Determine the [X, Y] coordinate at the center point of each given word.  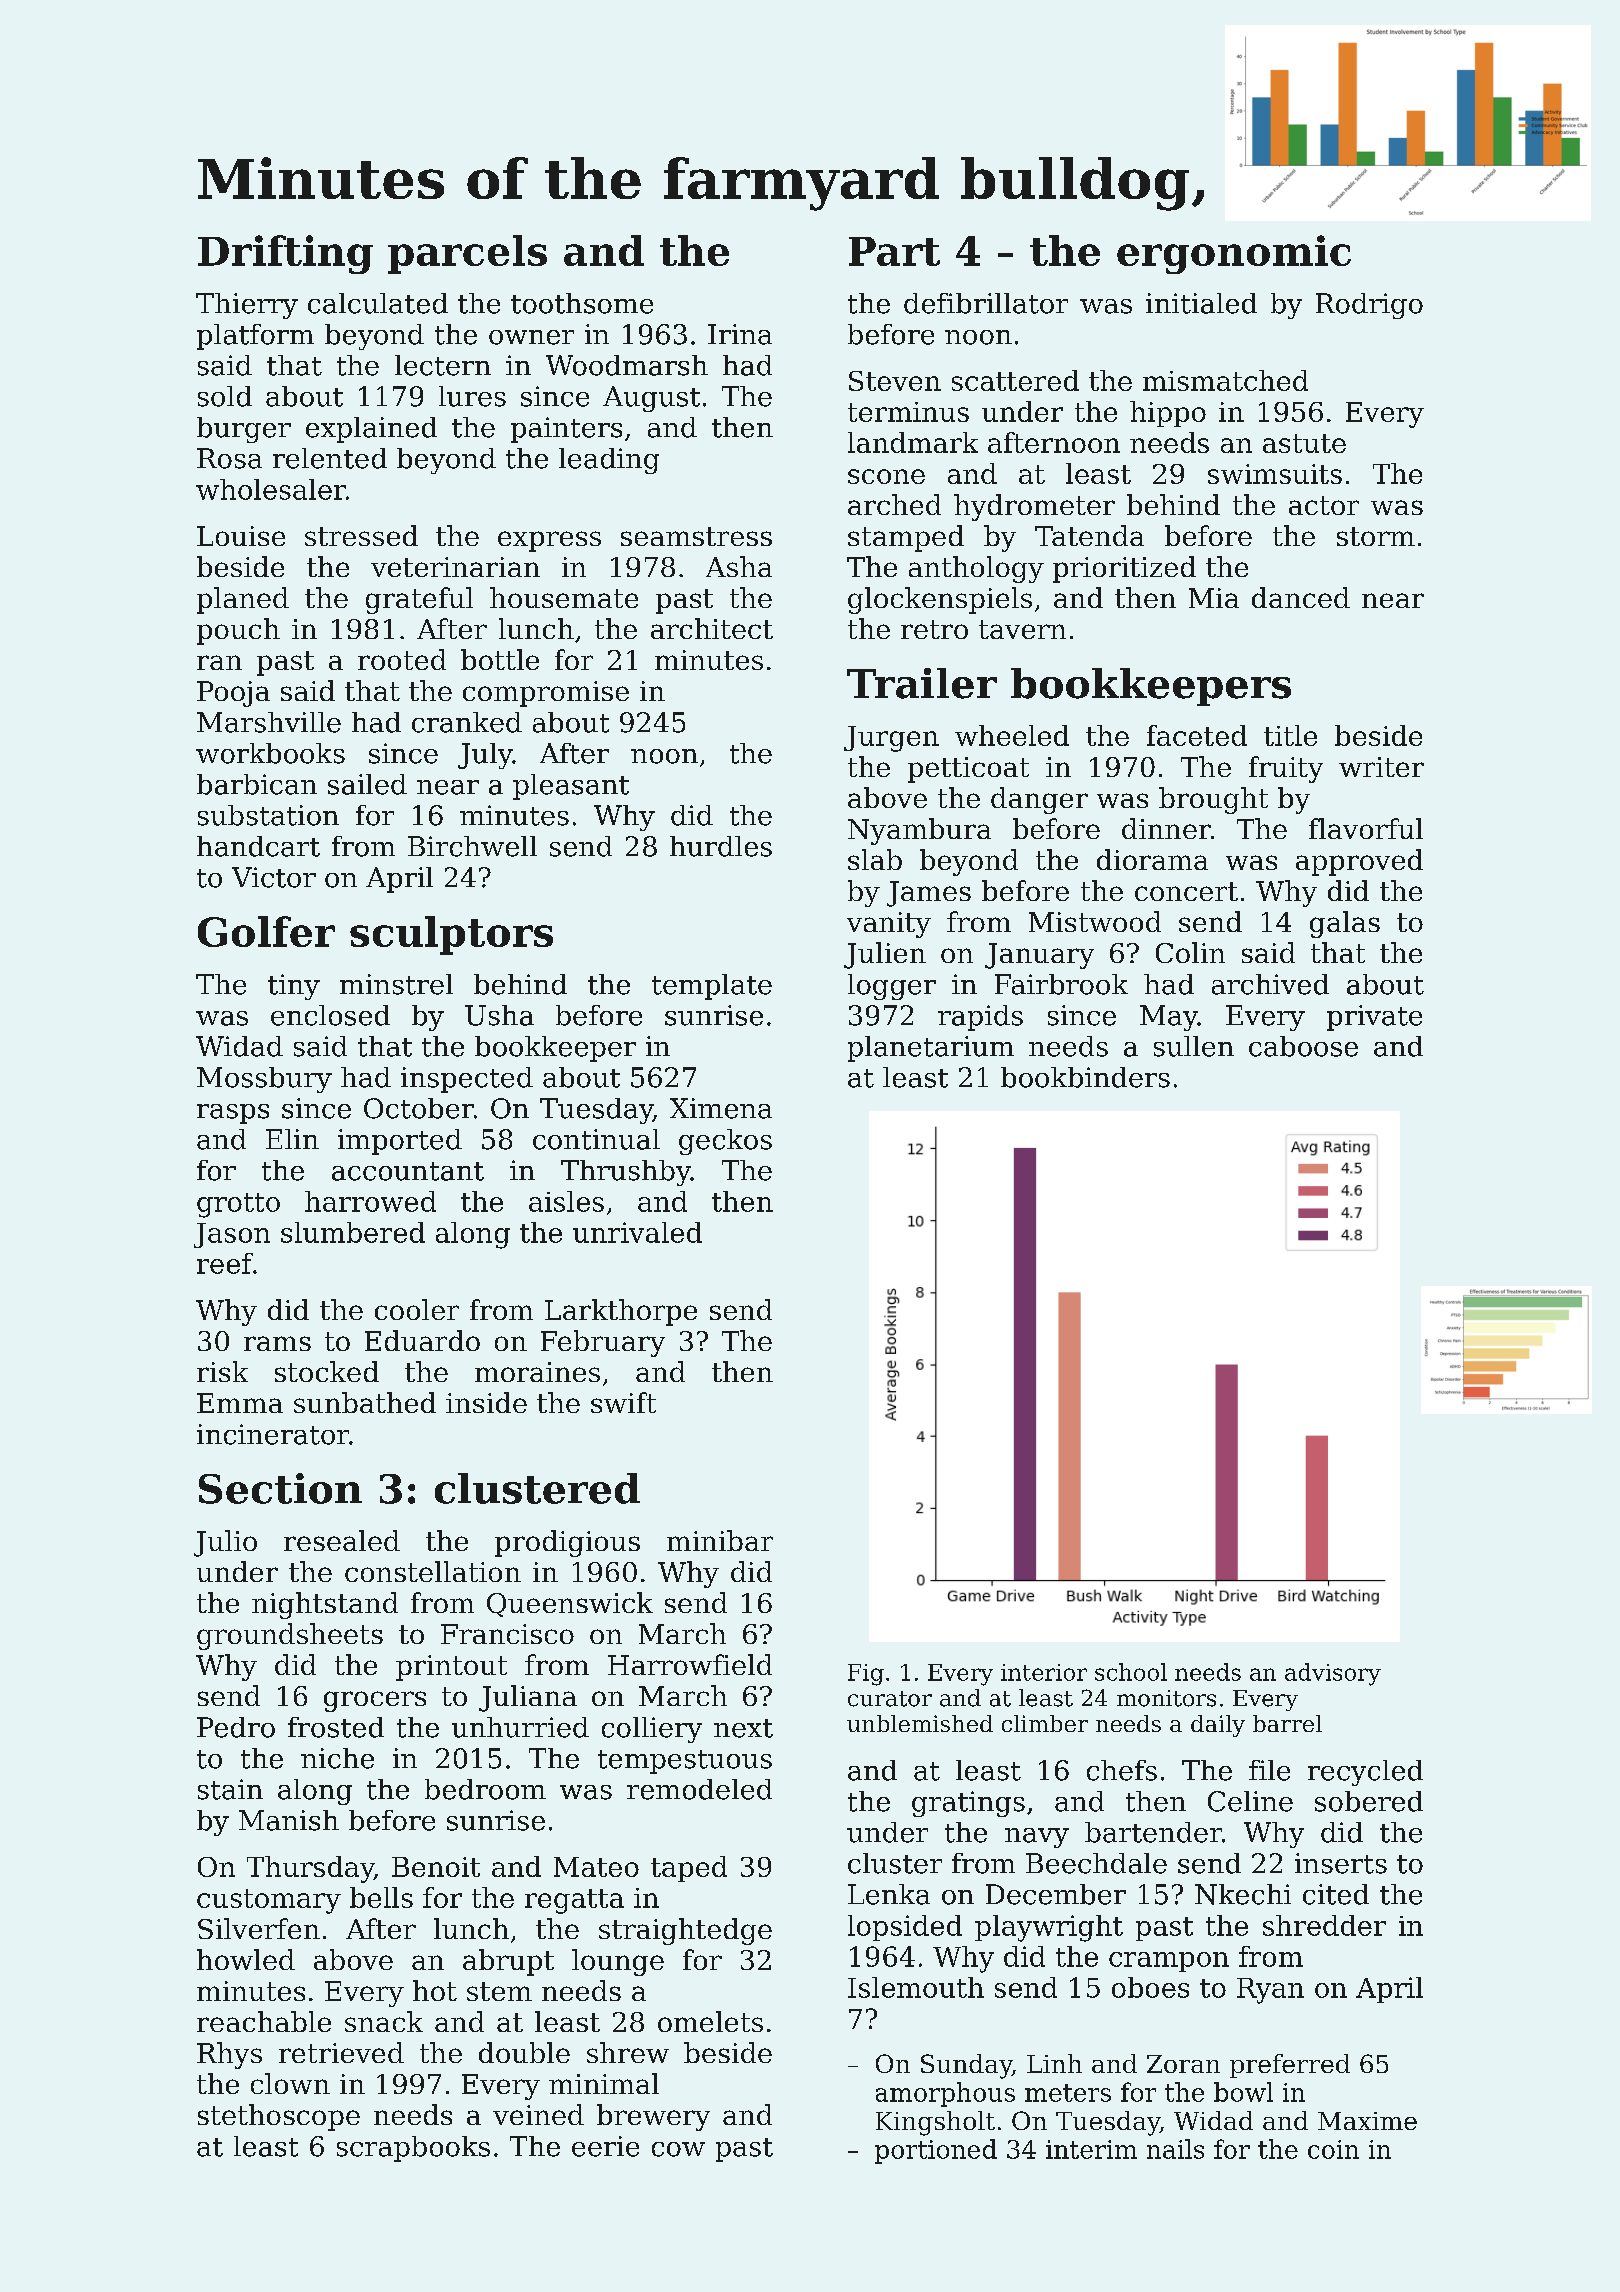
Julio [225, 1543]
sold [225, 396]
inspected [467, 1080]
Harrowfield [690, 1664]
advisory [1333, 1674]
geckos [725, 1142]
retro [934, 629]
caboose [1303, 1046]
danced [1301, 597]
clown [290, 2083]
